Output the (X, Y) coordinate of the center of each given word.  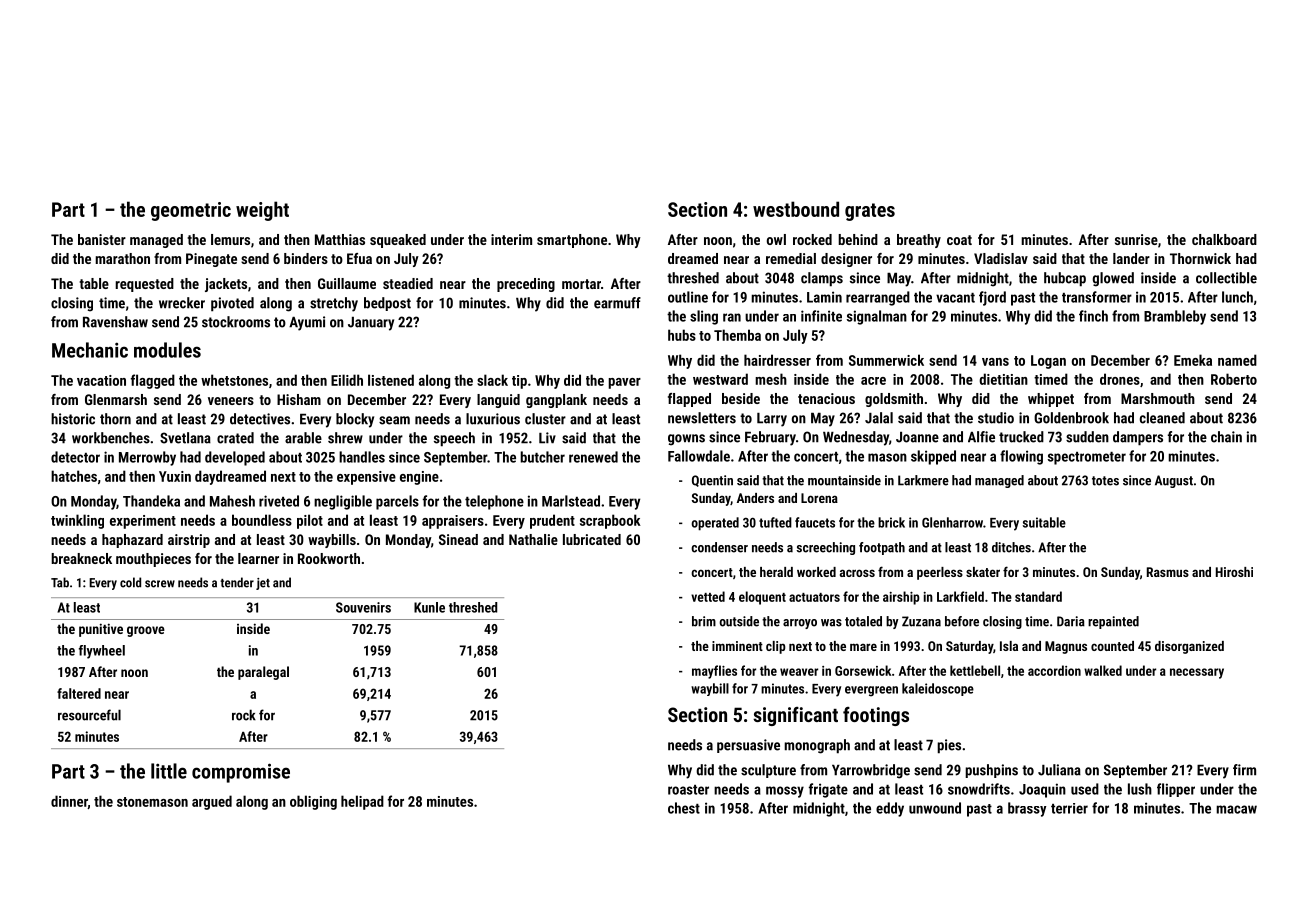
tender (237, 582)
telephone (494, 502)
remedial (791, 258)
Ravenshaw (115, 322)
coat (959, 240)
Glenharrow (952, 522)
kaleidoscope (938, 689)
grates (870, 212)
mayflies (714, 672)
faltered (79, 693)
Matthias (340, 239)
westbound (796, 209)
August (1174, 481)
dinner (69, 802)
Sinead (458, 539)
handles (362, 457)
